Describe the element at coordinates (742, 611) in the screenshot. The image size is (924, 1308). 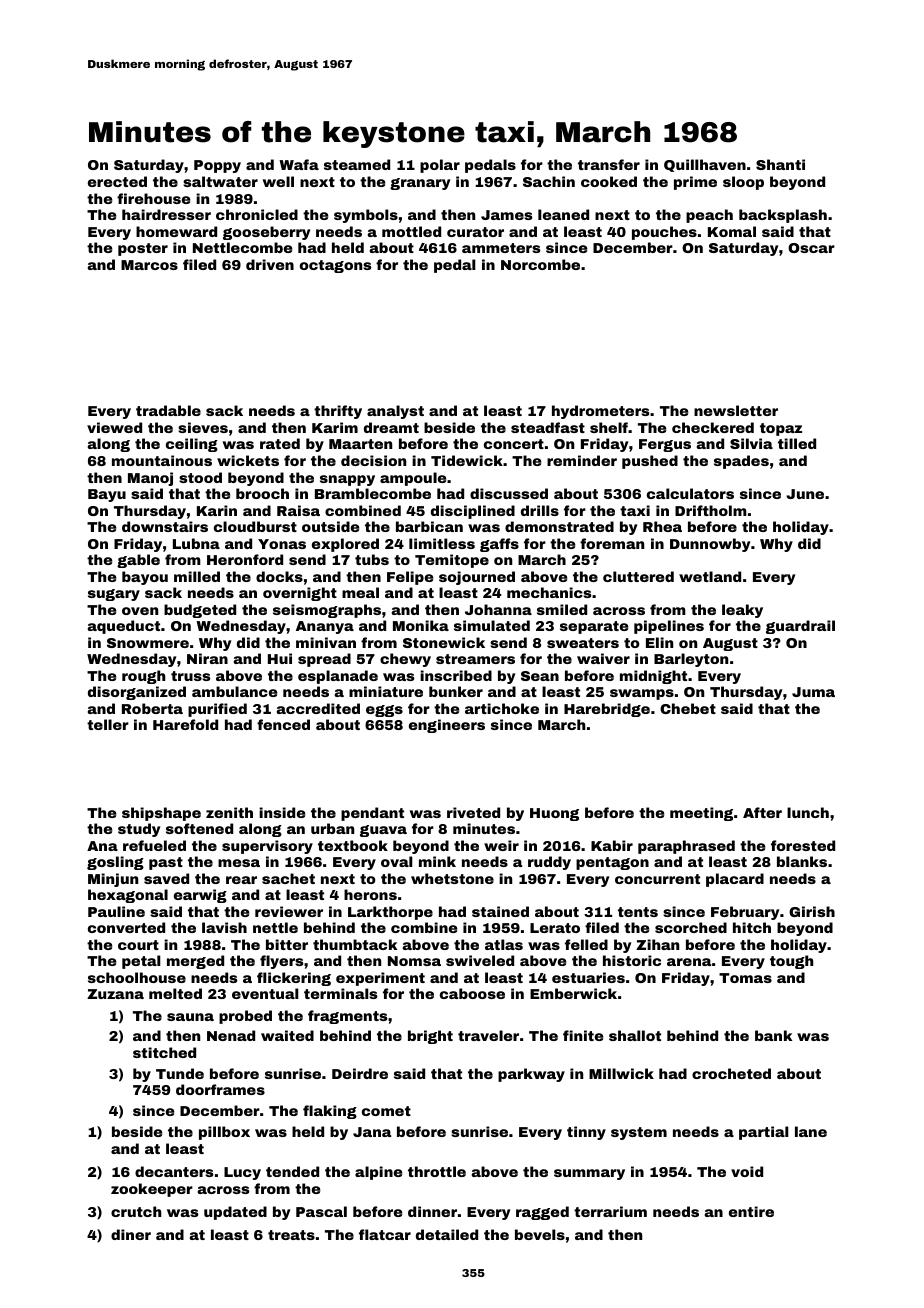
I see `leaky` at that location.
